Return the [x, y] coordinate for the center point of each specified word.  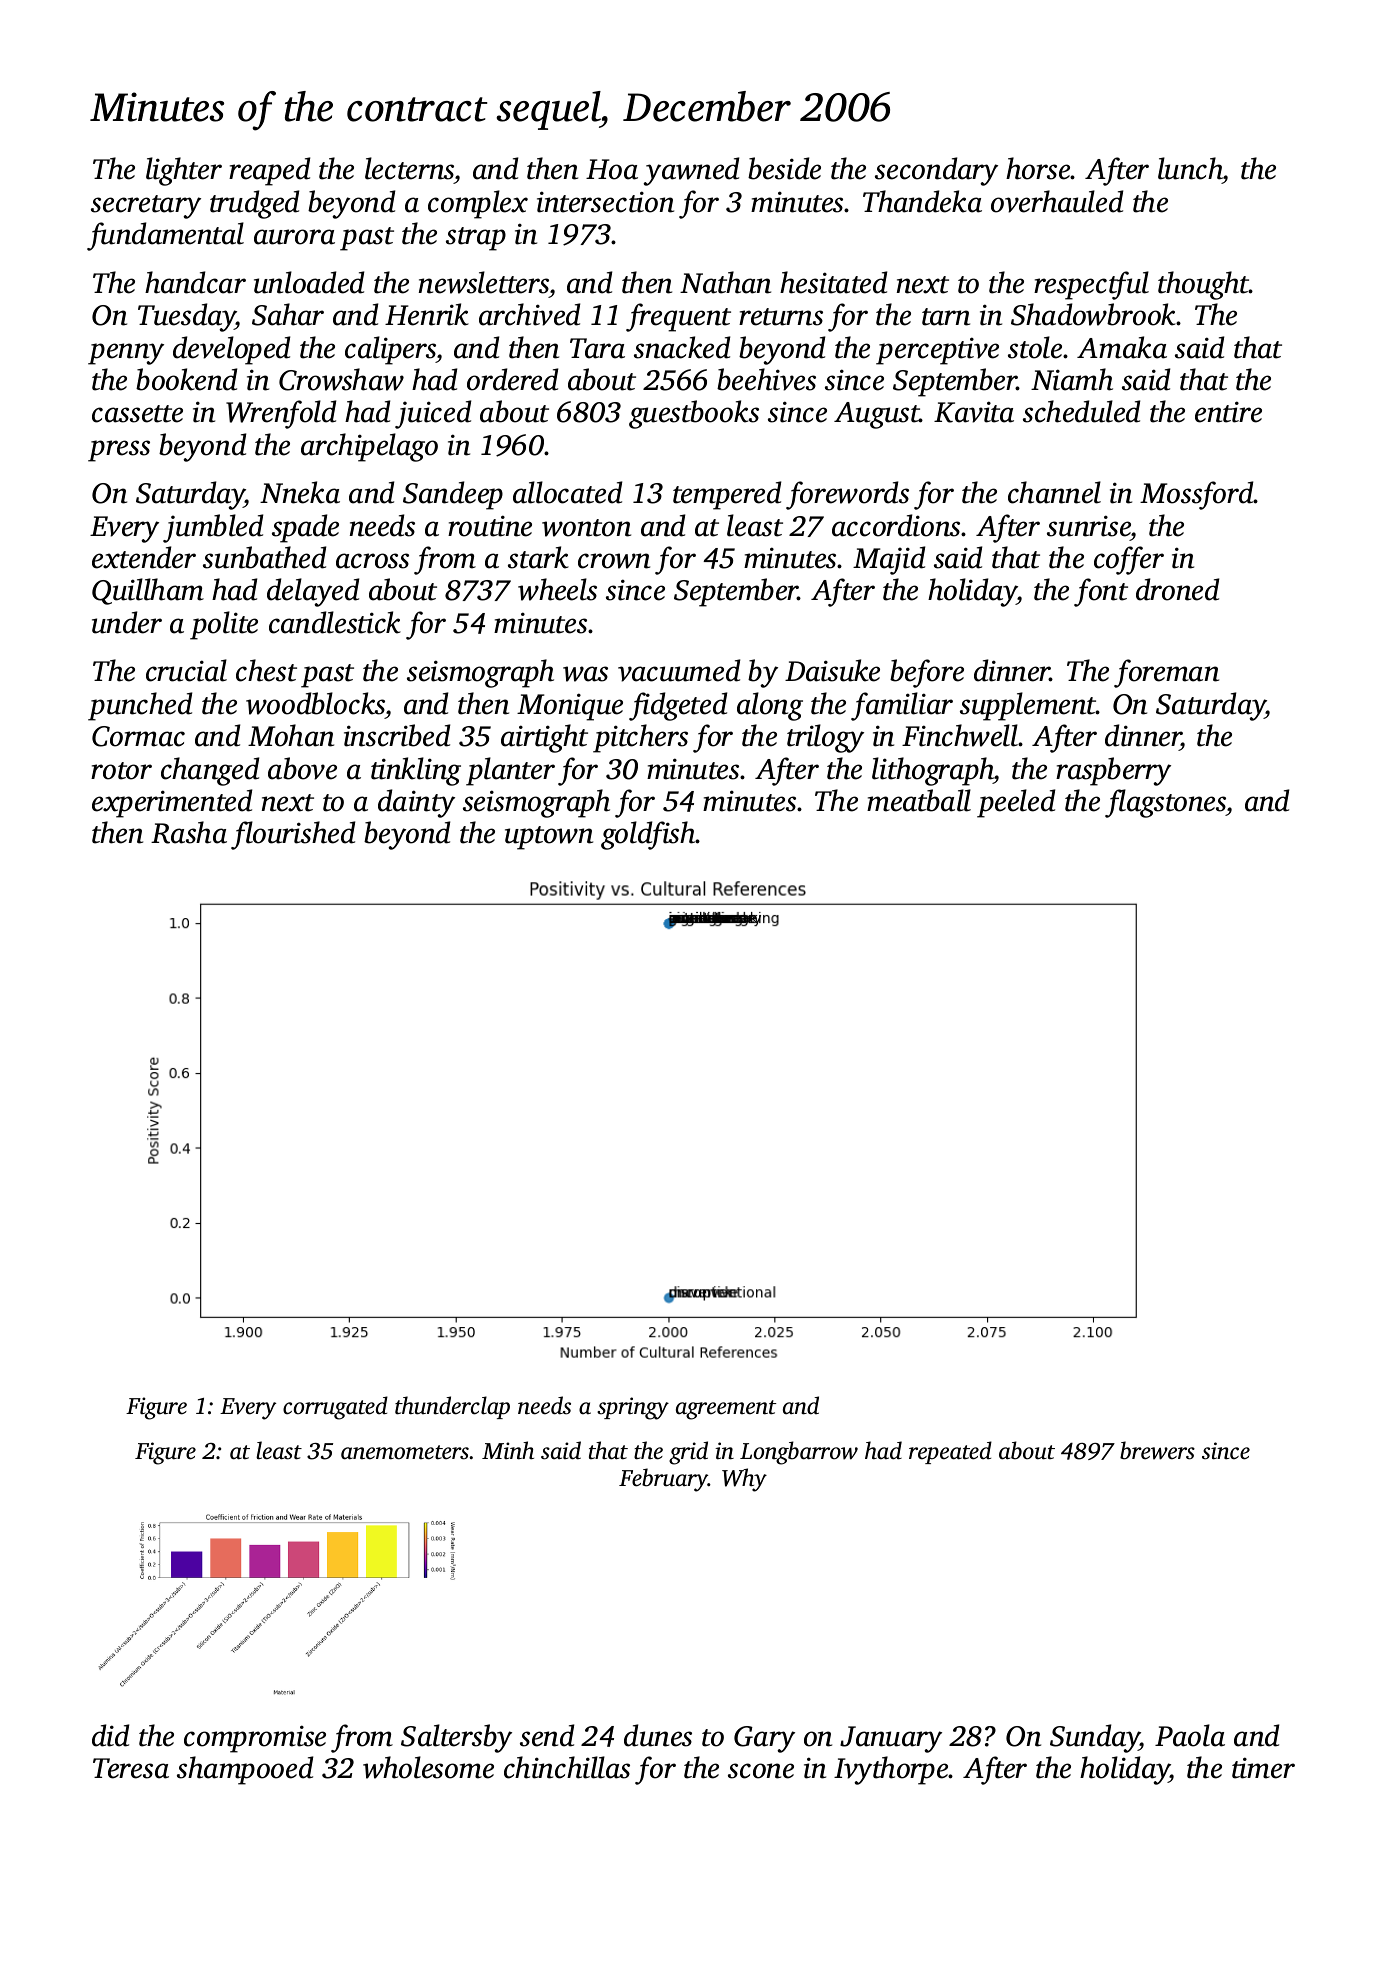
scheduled [1081, 411]
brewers [1157, 1450]
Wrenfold [281, 414]
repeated [950, 1452]
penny [126, 354]
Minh [508, 1450]
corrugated [335, 1408]
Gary [764, 1739]
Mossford [1197, 495]
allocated [567, 492]
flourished [293, 835]
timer [1263, 1768]
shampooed [245, 1770]
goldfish [648, 835]
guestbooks [694, 414]
